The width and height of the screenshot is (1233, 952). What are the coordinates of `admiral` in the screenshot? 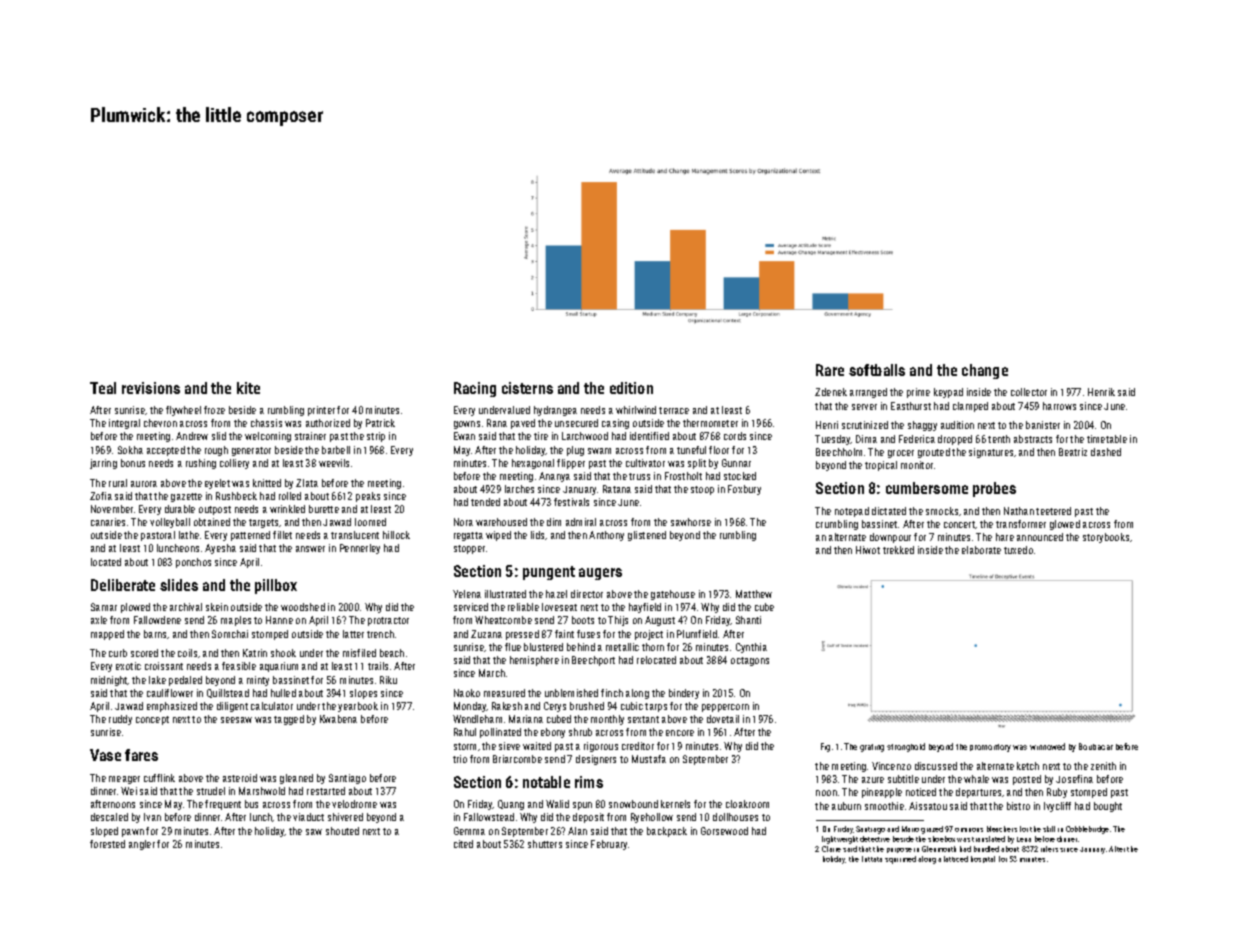 It's located at (581, 522).
